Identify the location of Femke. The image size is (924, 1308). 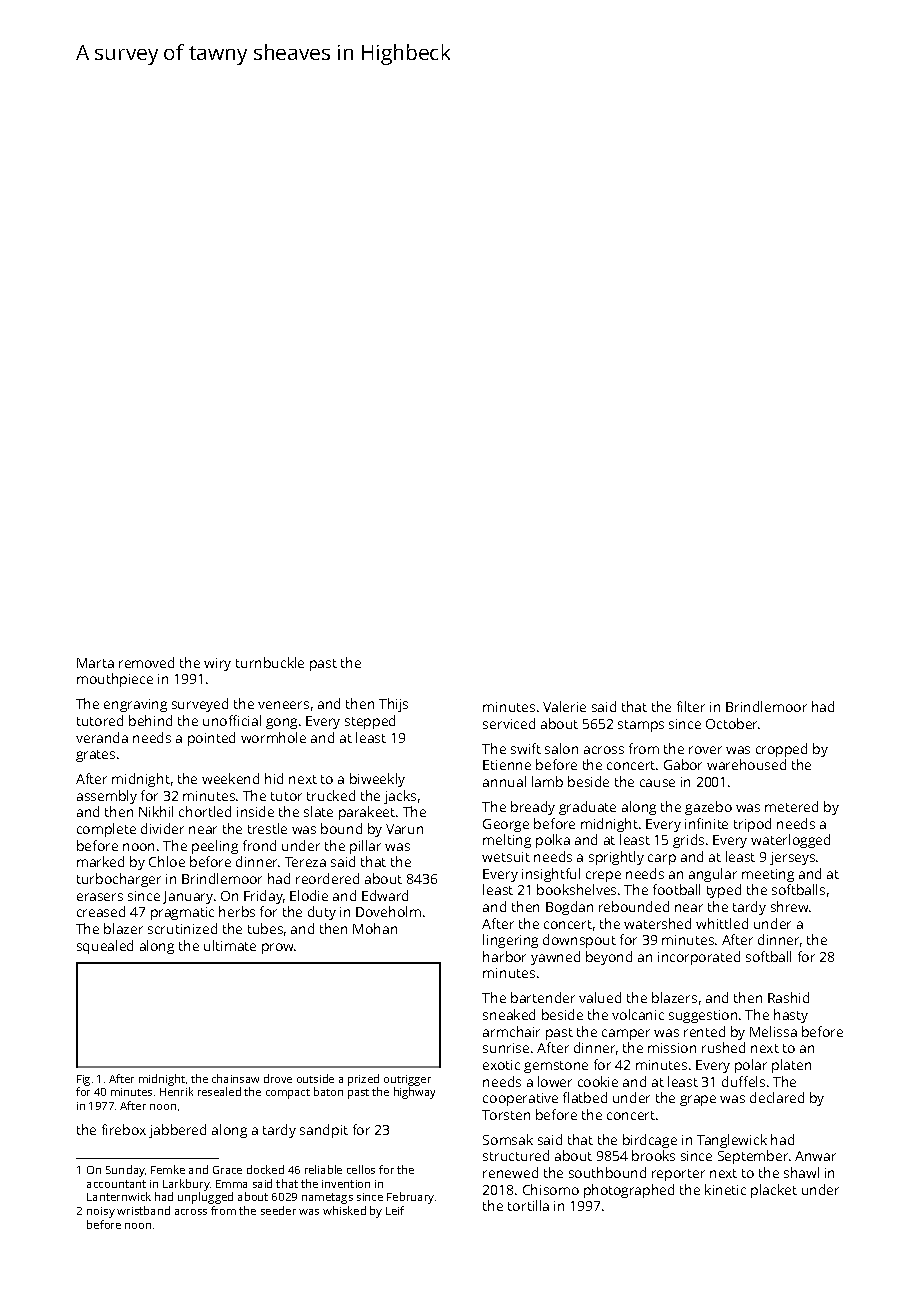
(168, 1169).
